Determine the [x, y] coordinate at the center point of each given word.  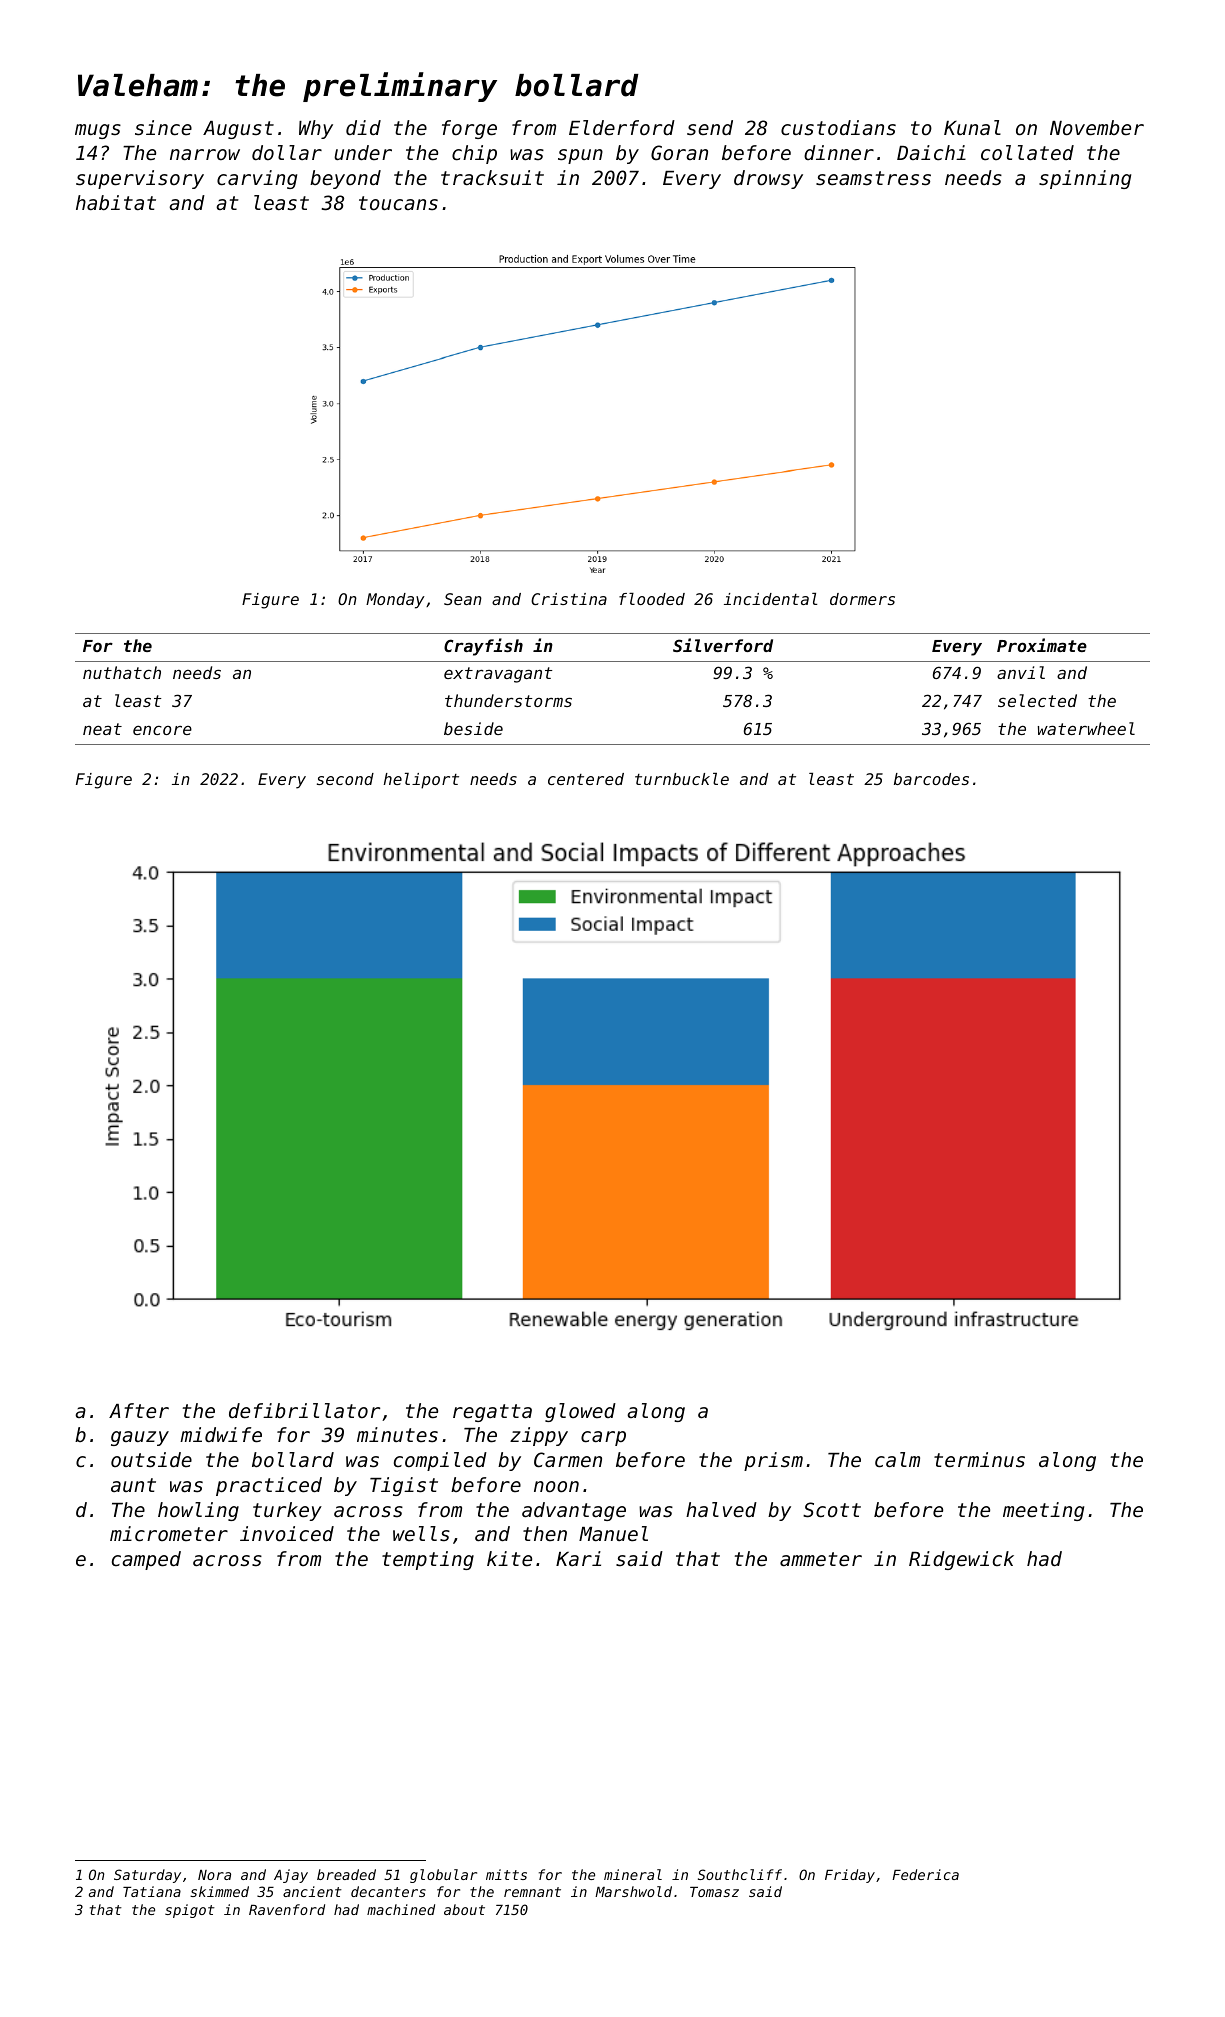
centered [586, 779]
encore [162, 730]
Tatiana [152, 1891]
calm [897, 1460]
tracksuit [492, 178]
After [139, 1411]
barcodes [931, 779]
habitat [116, 203]
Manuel [613, 1534]
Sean [463, 599]
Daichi [931, 153]
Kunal [972, 127]
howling [198, 1511]
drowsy [768, 179]
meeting [1043, 1511]
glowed [580, 1412]
